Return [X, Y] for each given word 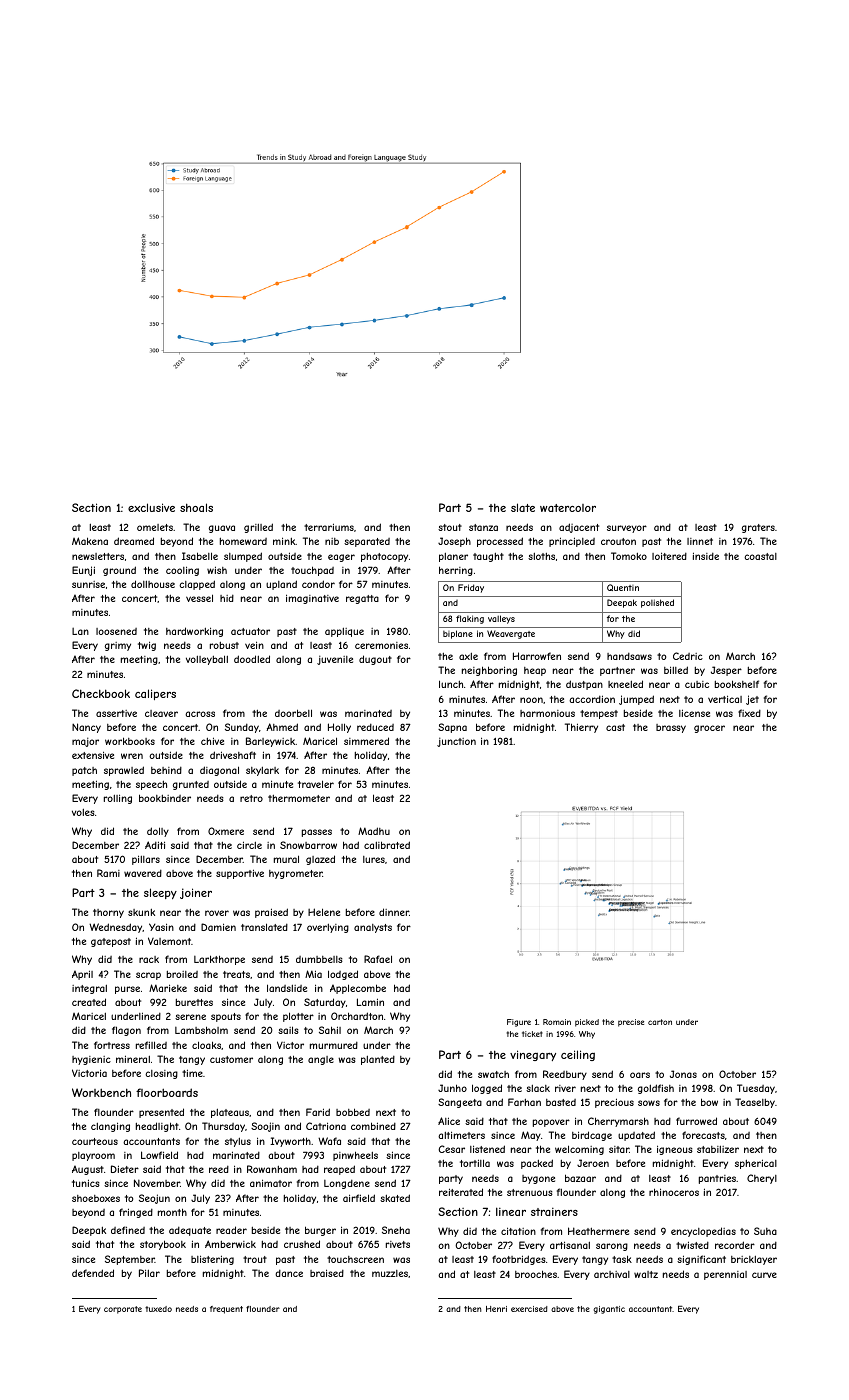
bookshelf [737, 684]
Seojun [154, 1199]
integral [89, 989]
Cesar [451, 1149]
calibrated [387, 845]
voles [83, 812]
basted [561, 1102]
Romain [557, 1022]
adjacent [579, 528]
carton [660, 1022]
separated [367, 542]
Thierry [581, 728]
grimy [118, 646]
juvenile [335, 660]
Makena [90, 541]
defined [128, 1230]
